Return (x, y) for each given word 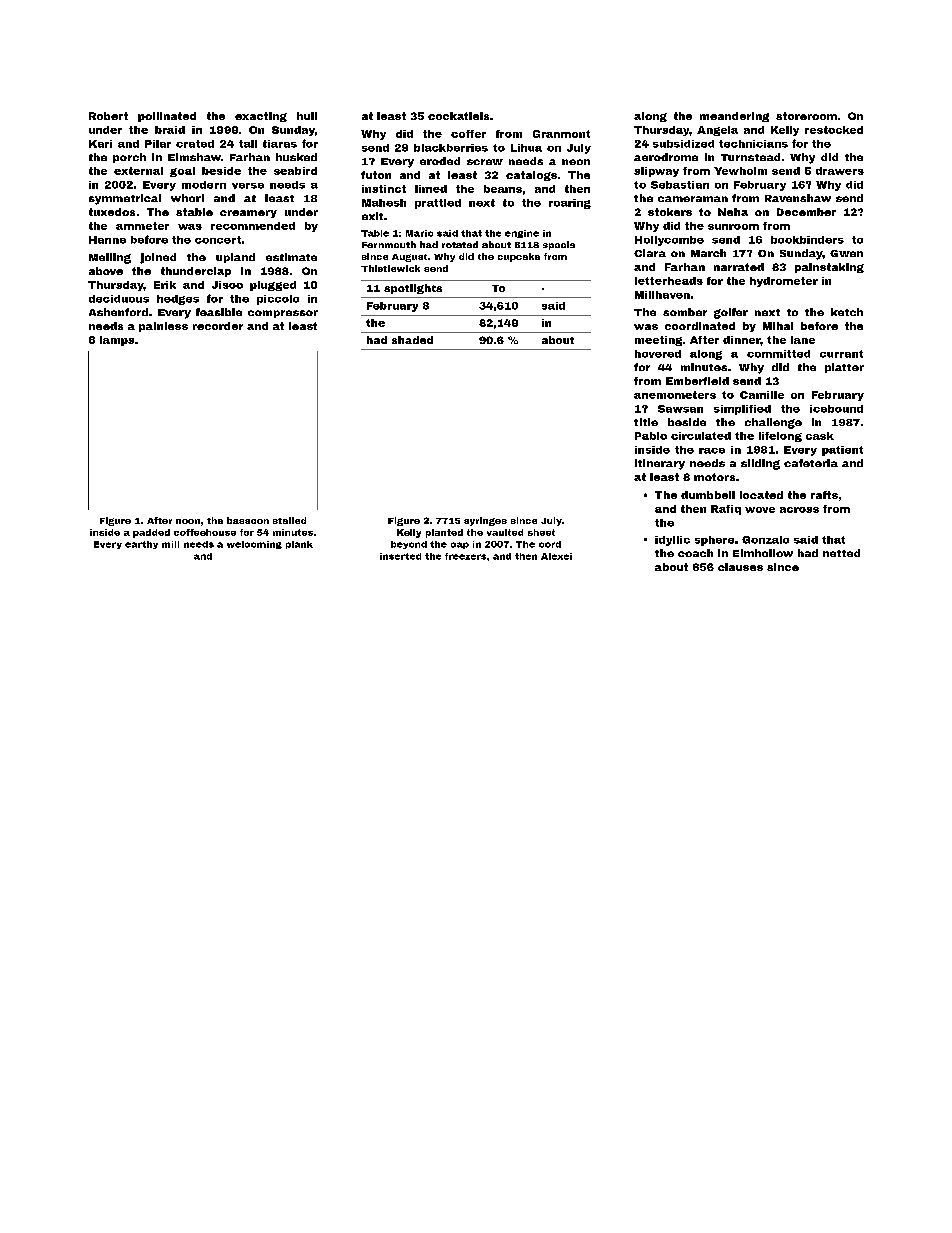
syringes (485, 521)
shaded (412, 340)
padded (151, 533)
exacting (261, 117)
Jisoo (227, 285)
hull (307, 116)
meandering (734, 117)
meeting (658, 341)
